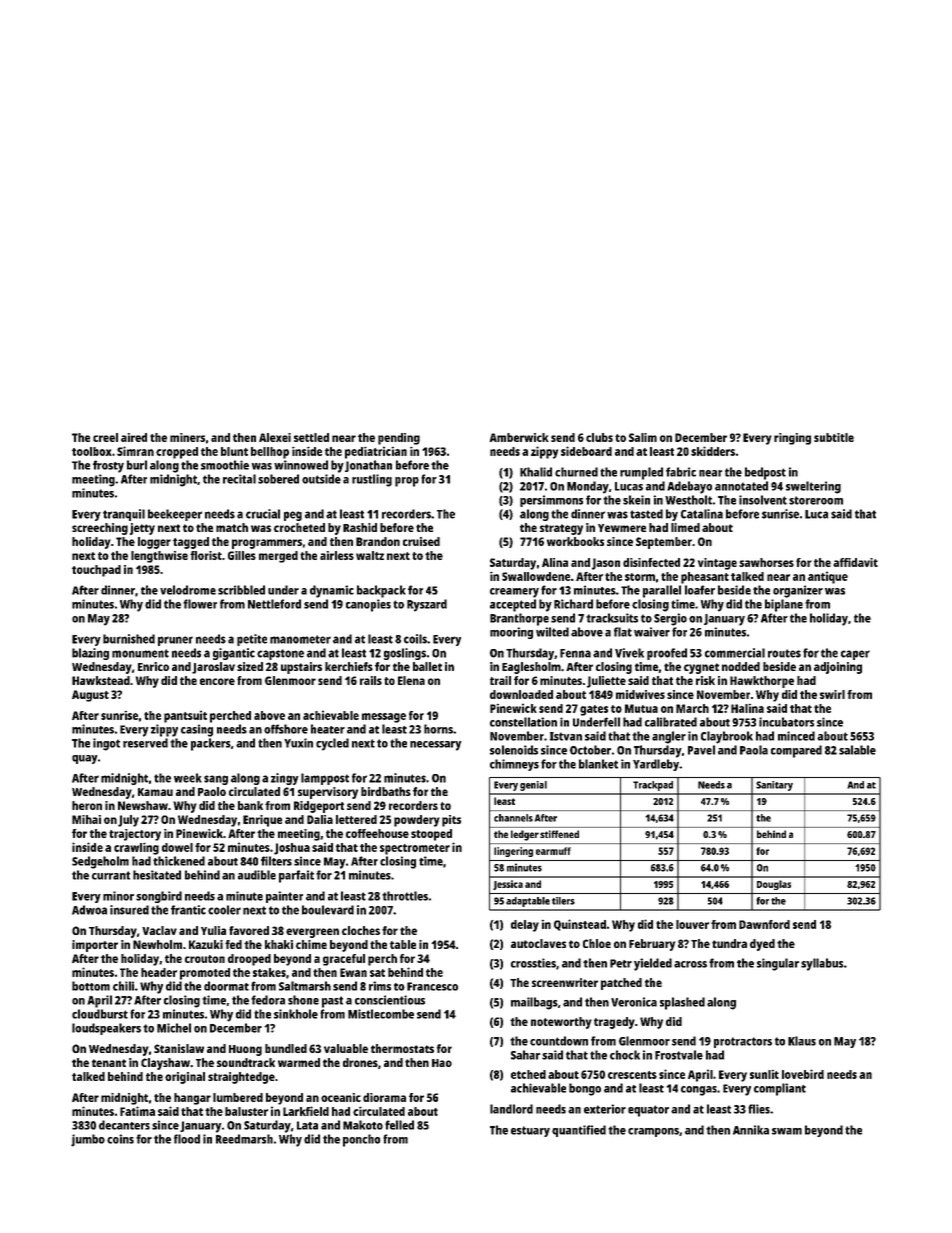 This page has width=952, height=1233. Describe the element at coordinates (262, 821) in the page. I see `Enrique` at that location.
